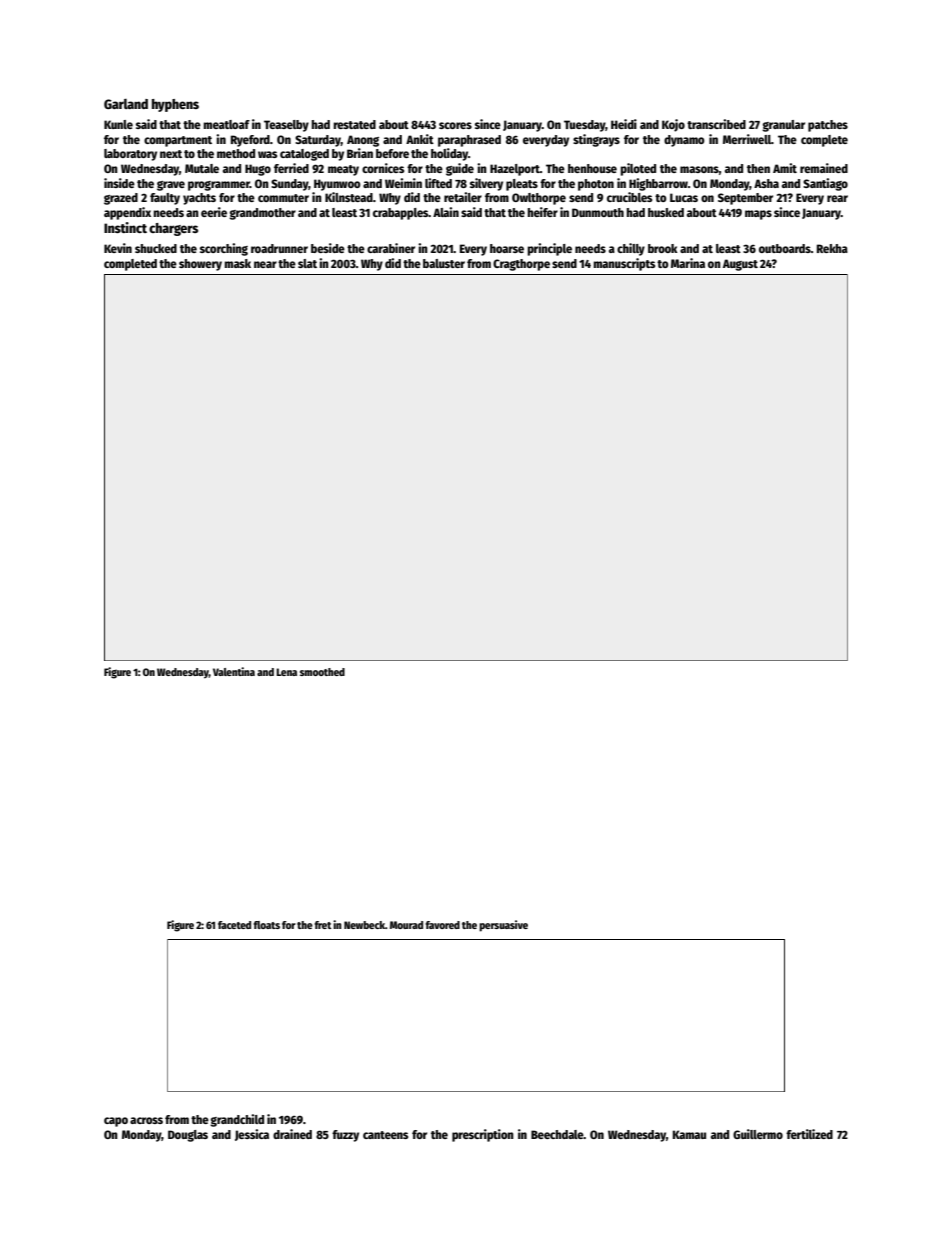 Image resolution: width=952 pixels, height=1233 pixels. What do you see at coordinates (503, 926) in the document?
I see `persuasive` at bounding box center [503, 926].
